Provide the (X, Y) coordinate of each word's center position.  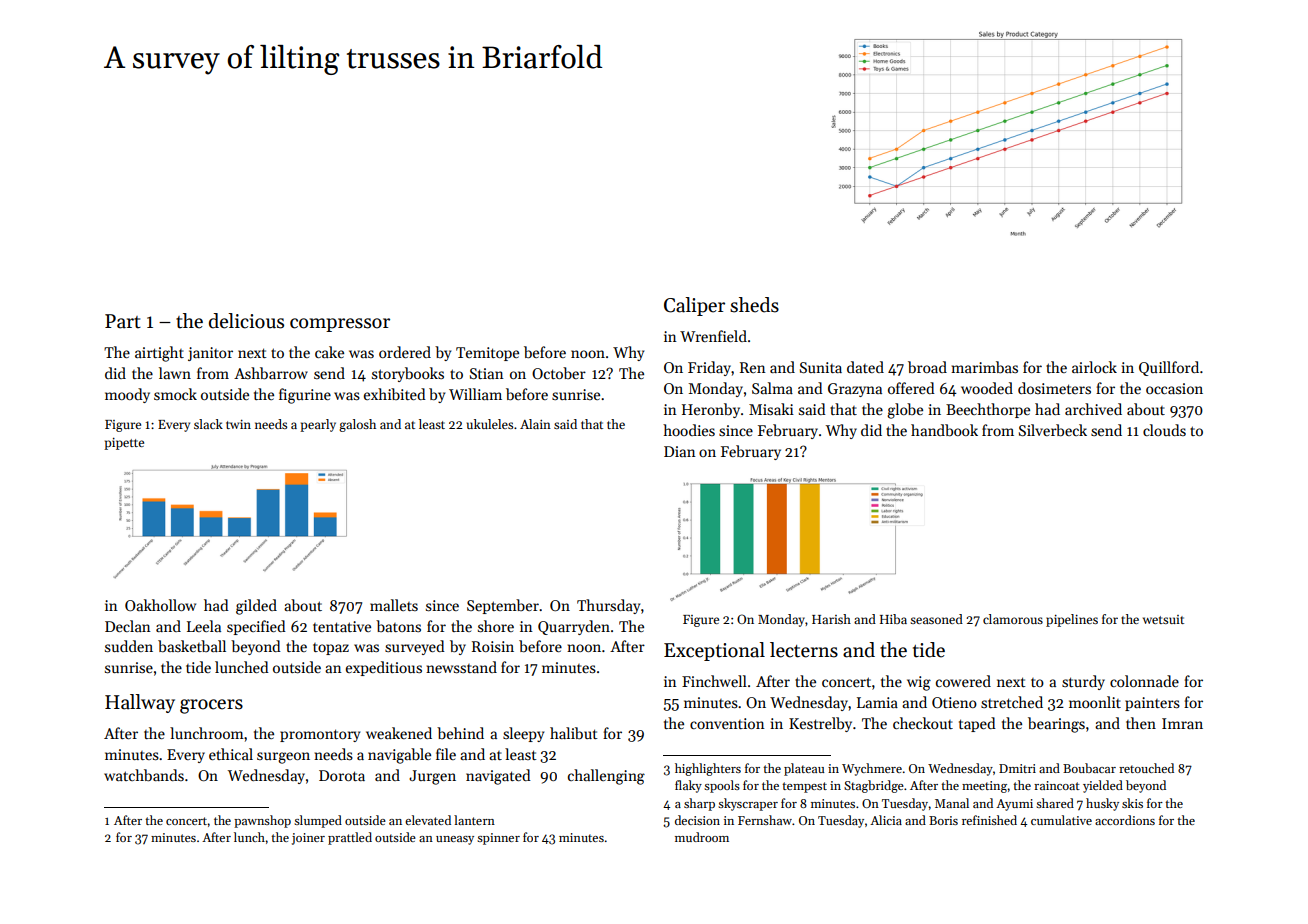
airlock (1094, 367)
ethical (231, 754)
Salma (772, 388)
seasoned (936, 619)
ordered (405, 352)
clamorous (1013, 619)
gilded (256, 607)
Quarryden (574, 627)
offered (911, 388)
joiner (308, 839)
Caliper (694, 306)
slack (208, 424)
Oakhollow (160, 605)
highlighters (708, 769)
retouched (1146, 768)
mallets (394, 605)
